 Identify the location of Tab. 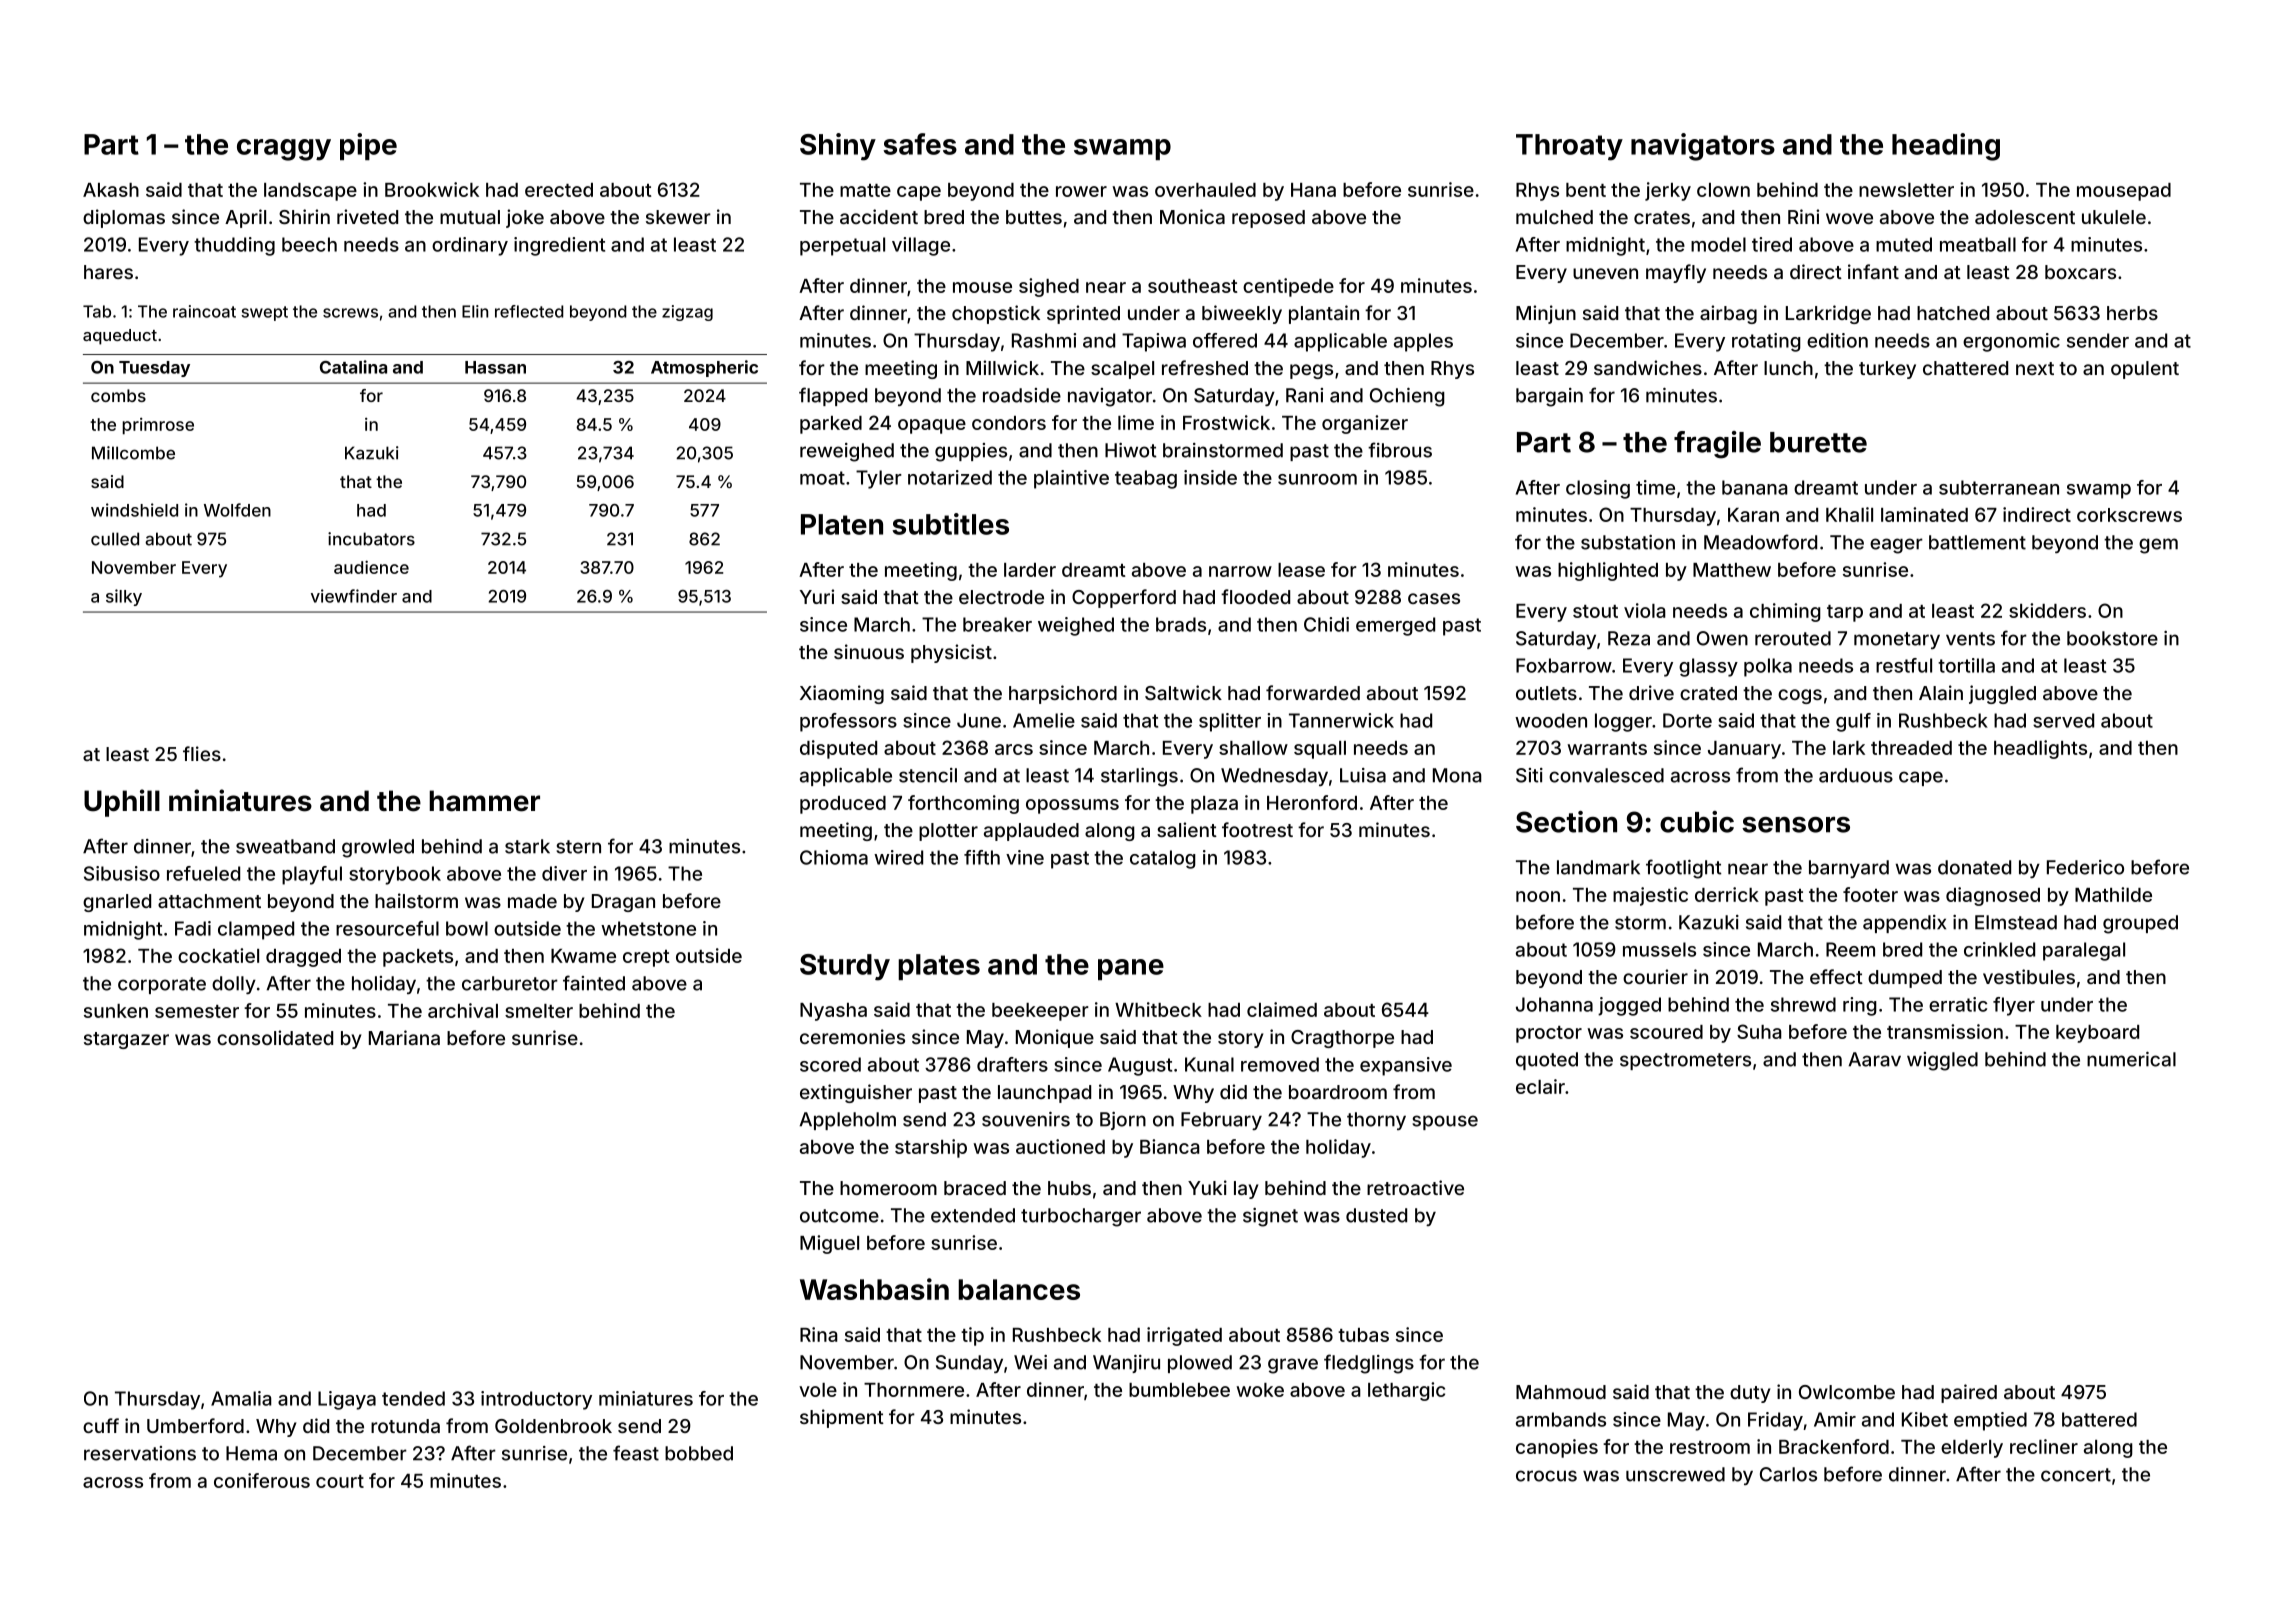
(97, 311).
